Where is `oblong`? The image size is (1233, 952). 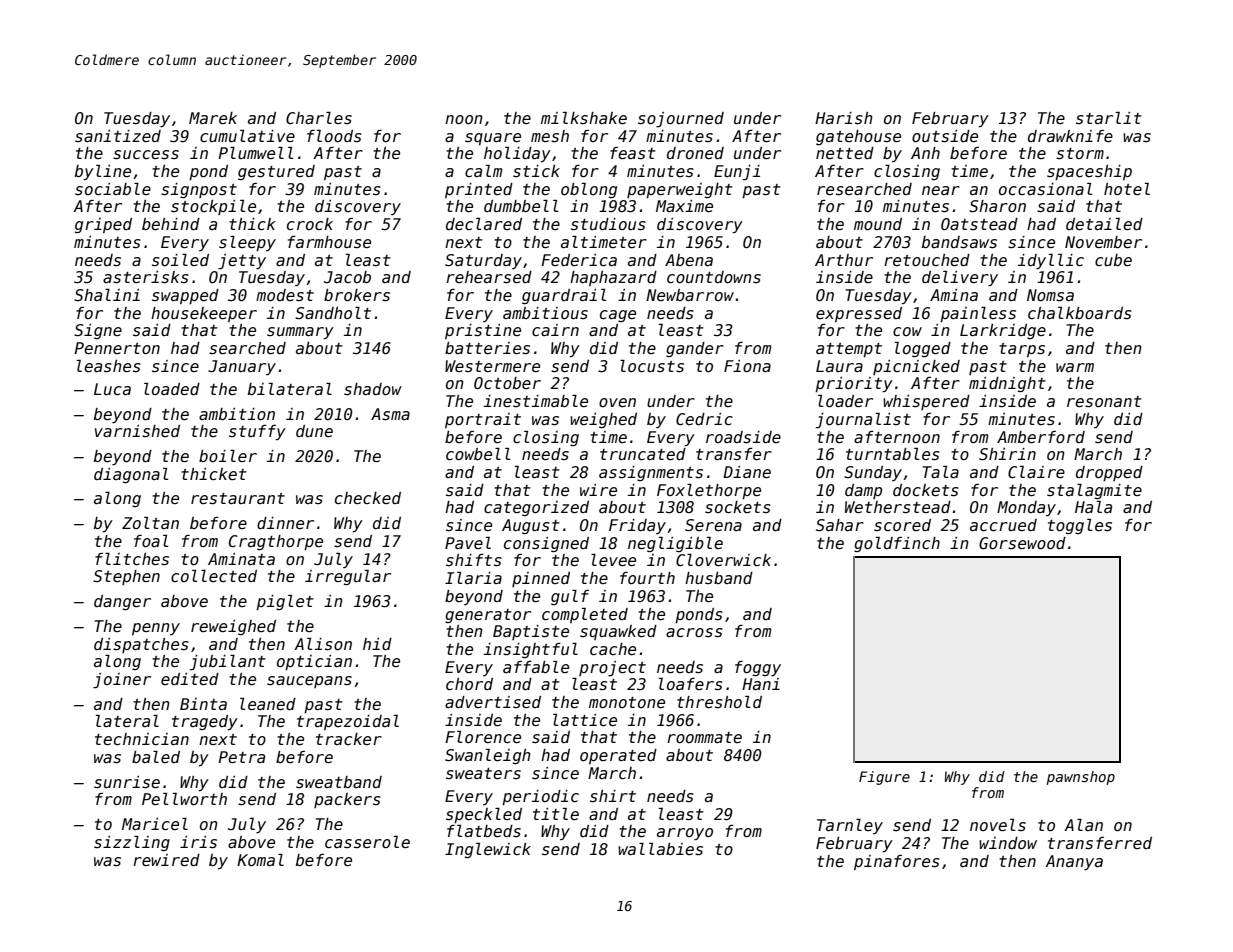 oblong is located at coordinates (589, 190).
